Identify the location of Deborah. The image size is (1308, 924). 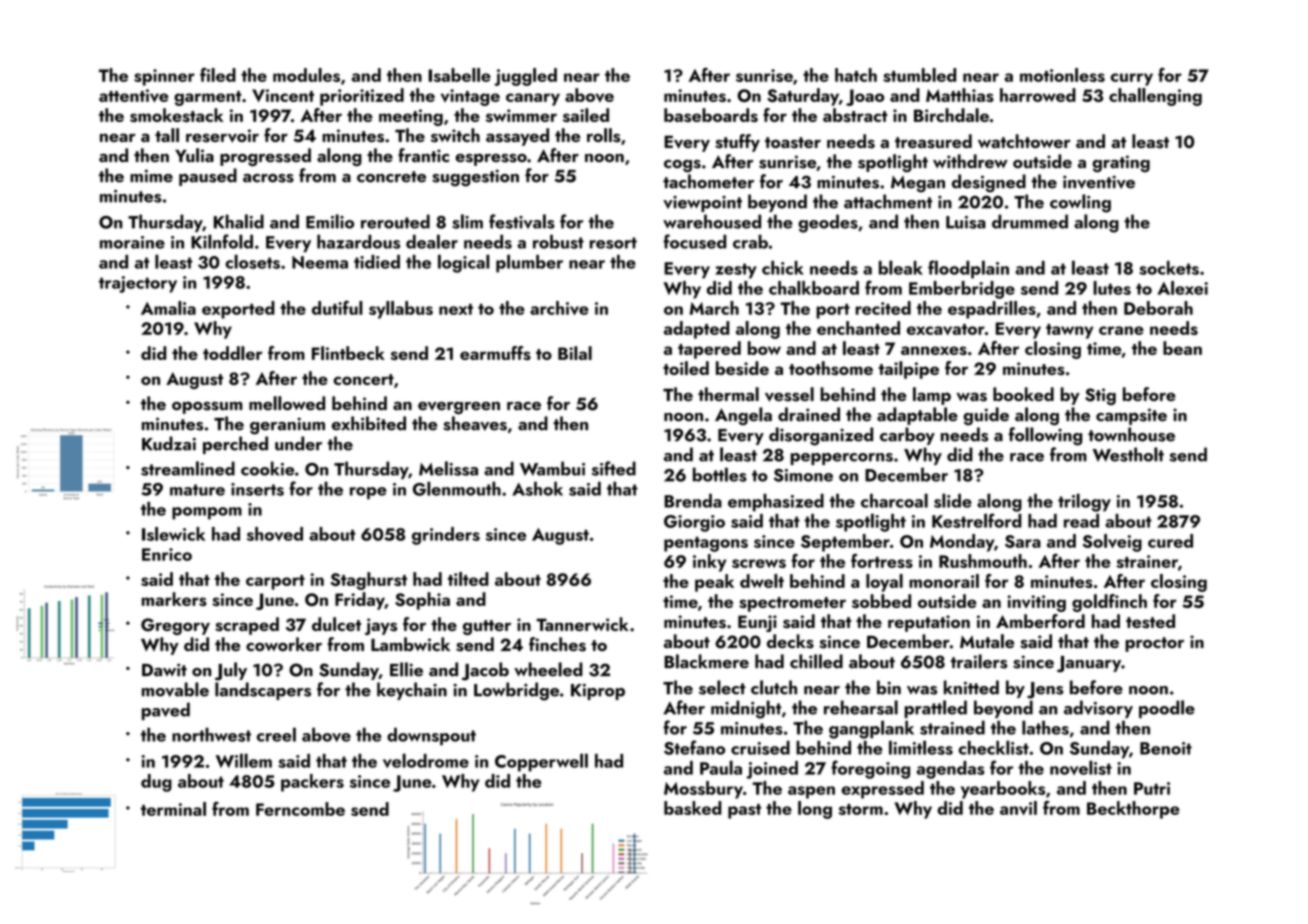
(1158, 308).
